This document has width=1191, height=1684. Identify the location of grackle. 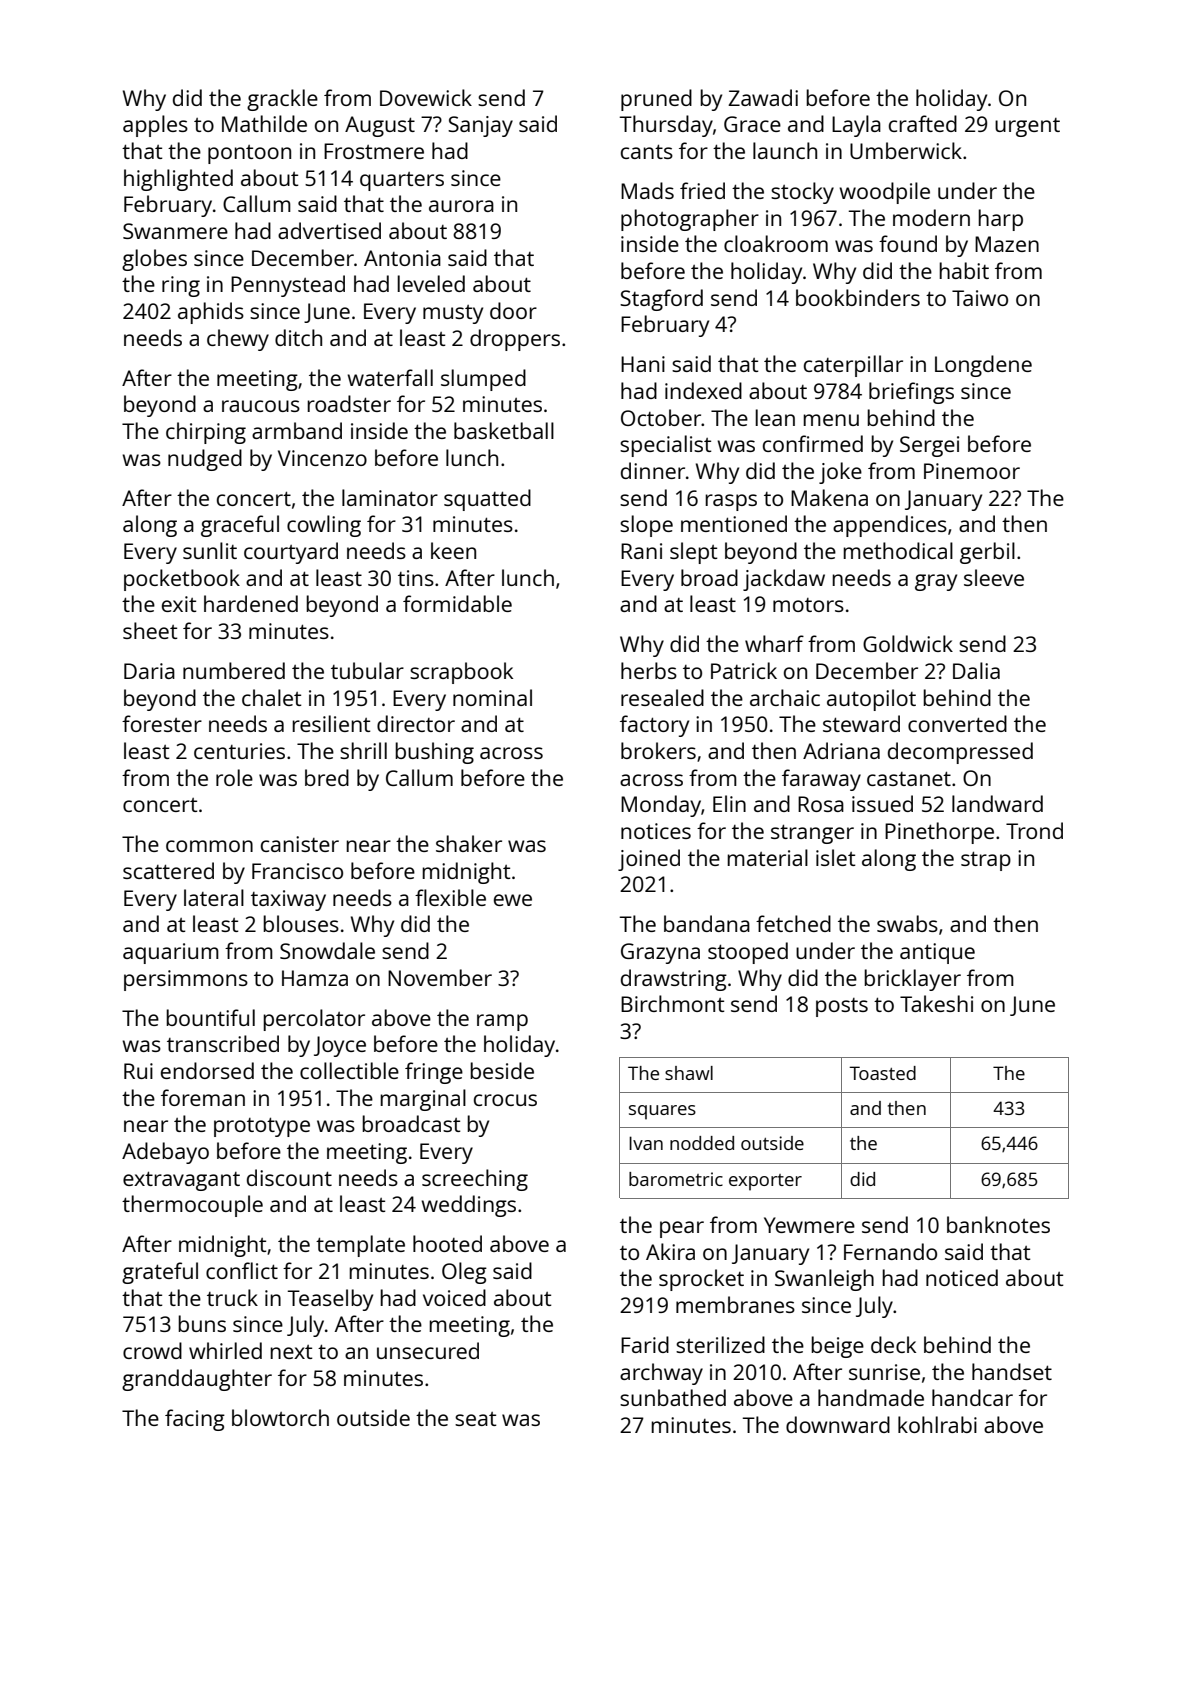
(282, 100).
